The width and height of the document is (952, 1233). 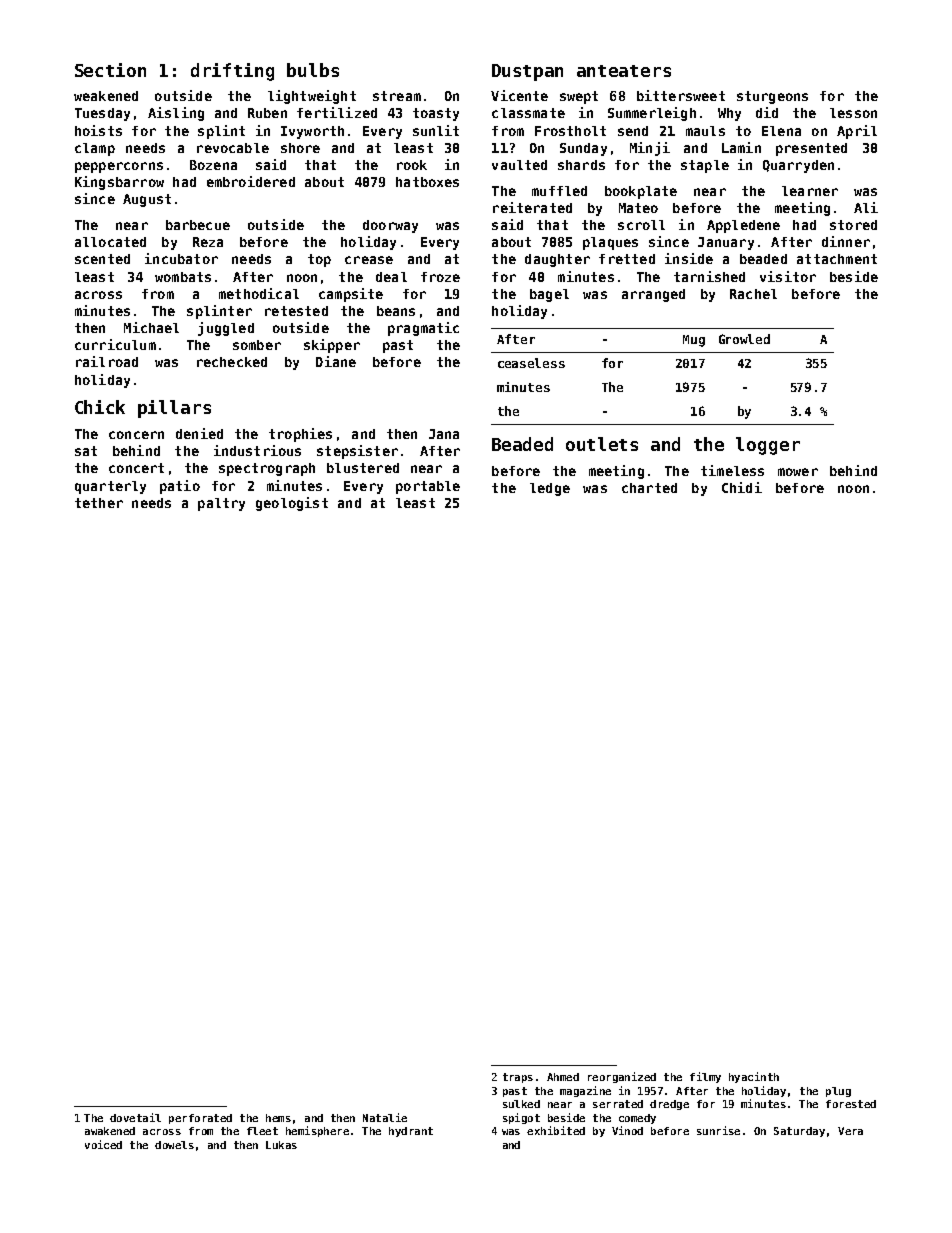 I want to click on incubator, so click(x=181, y=258).
